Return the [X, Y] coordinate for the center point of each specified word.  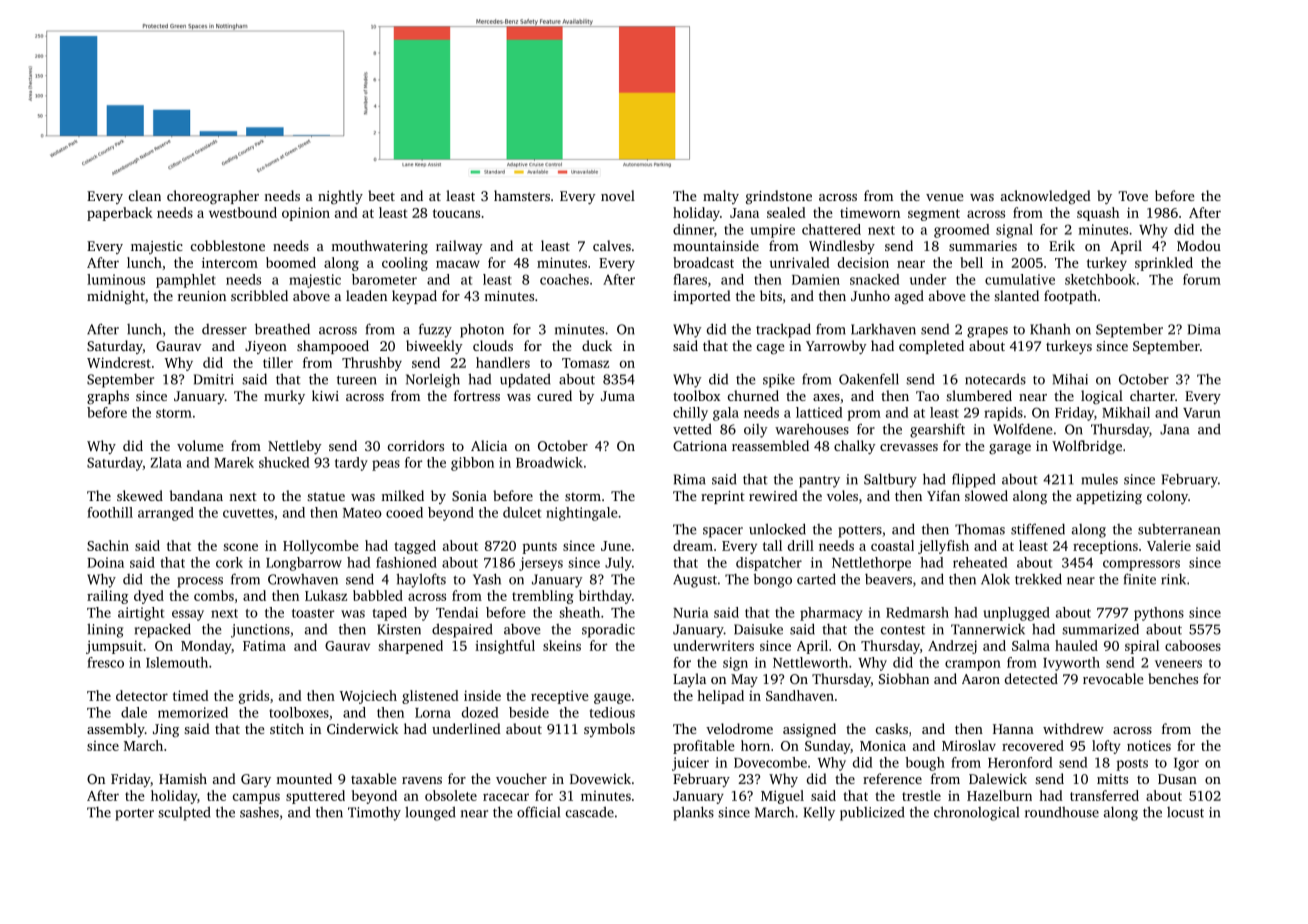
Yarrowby [836, 347]
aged [909, 297]
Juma [618, 396]
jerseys [541, 564]
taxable [374, 778]
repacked [163, 630]
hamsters [522, 195]
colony [1167, 497]
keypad [414, 297]
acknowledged [1046, 197]
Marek [234, 462]
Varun [1202, 413]
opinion [306, 214]
